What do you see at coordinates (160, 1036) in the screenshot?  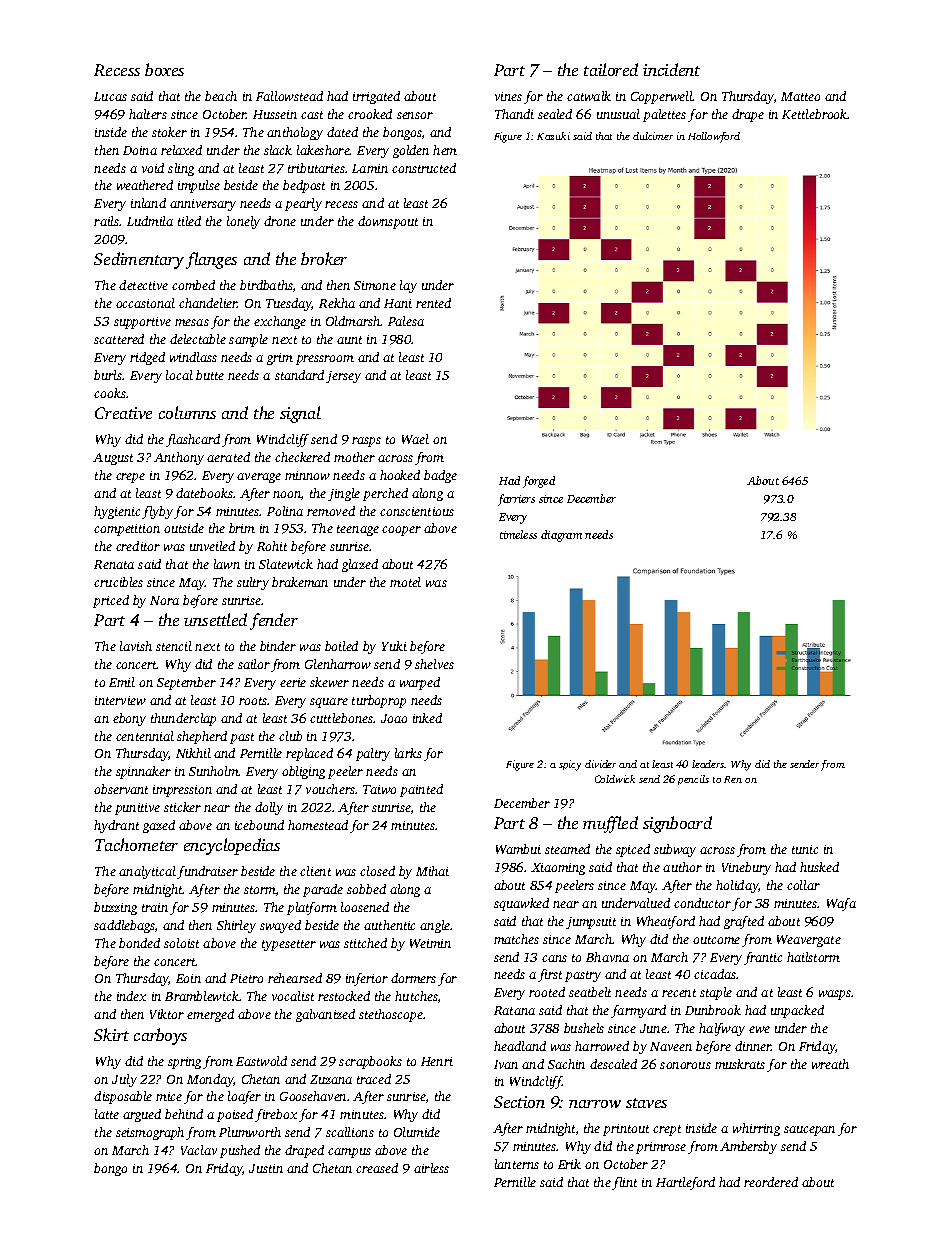 I see `carboys` at bounding box center [160, 1036].
